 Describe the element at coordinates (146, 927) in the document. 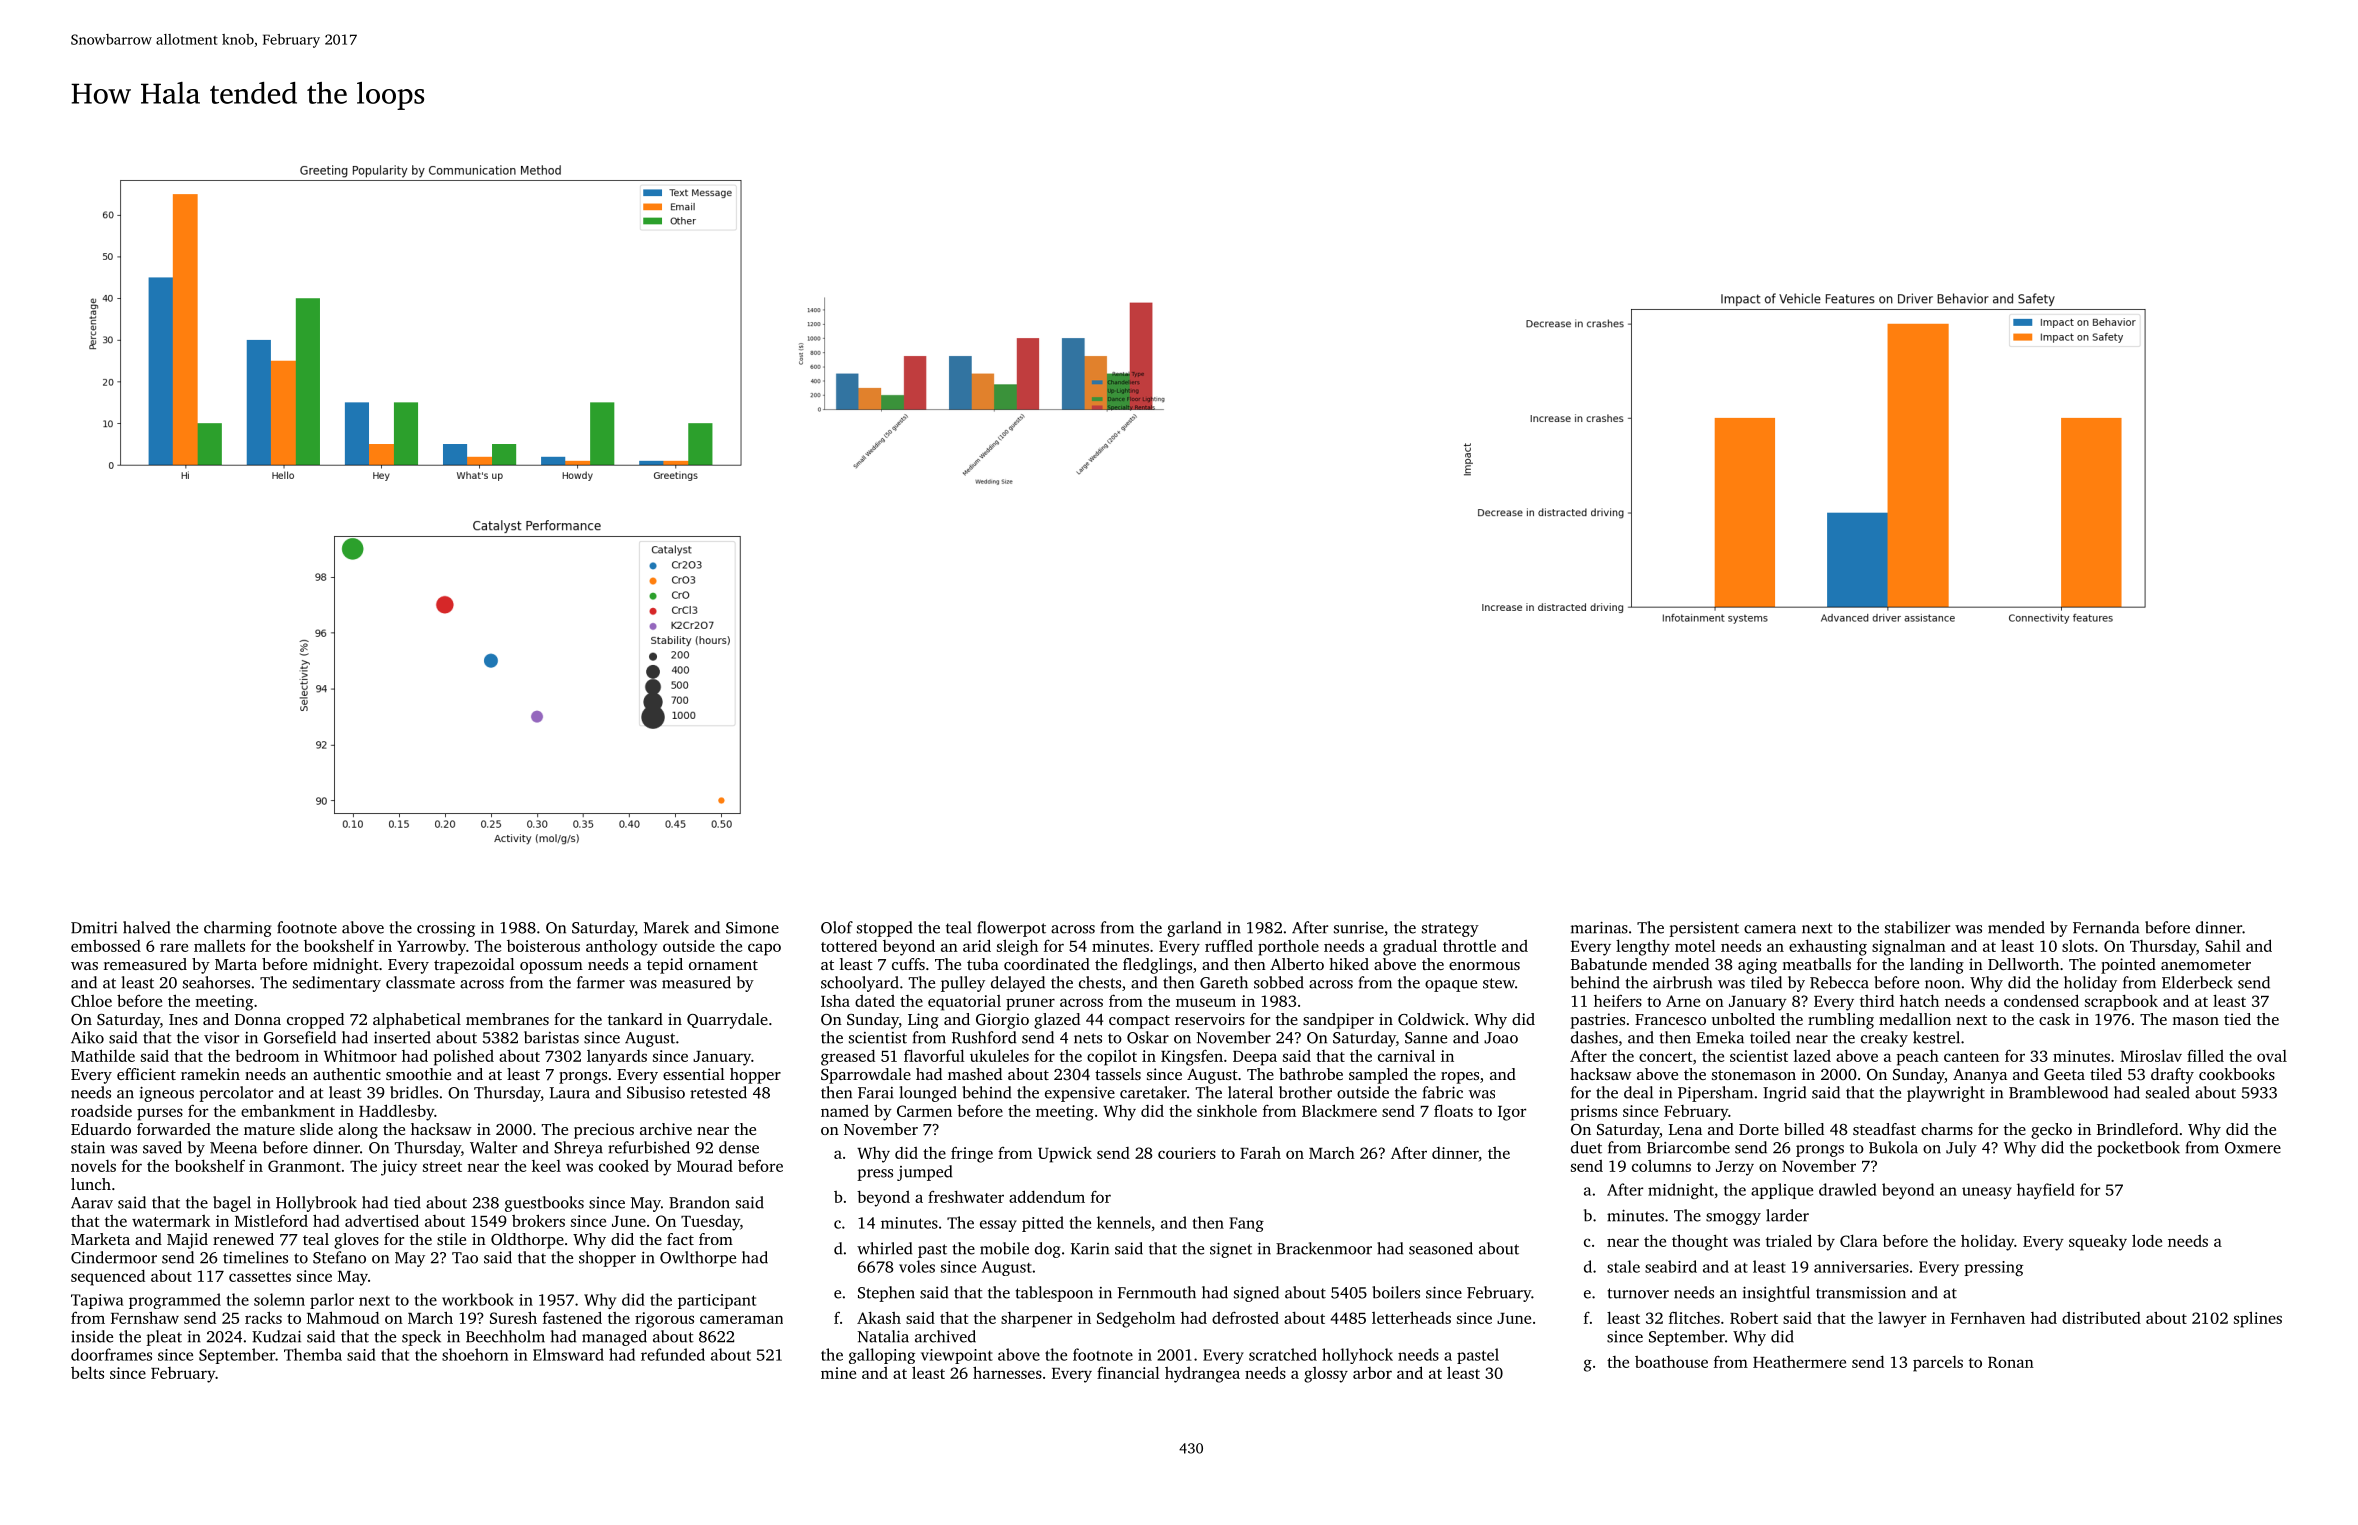

I see `halved` at that location.
